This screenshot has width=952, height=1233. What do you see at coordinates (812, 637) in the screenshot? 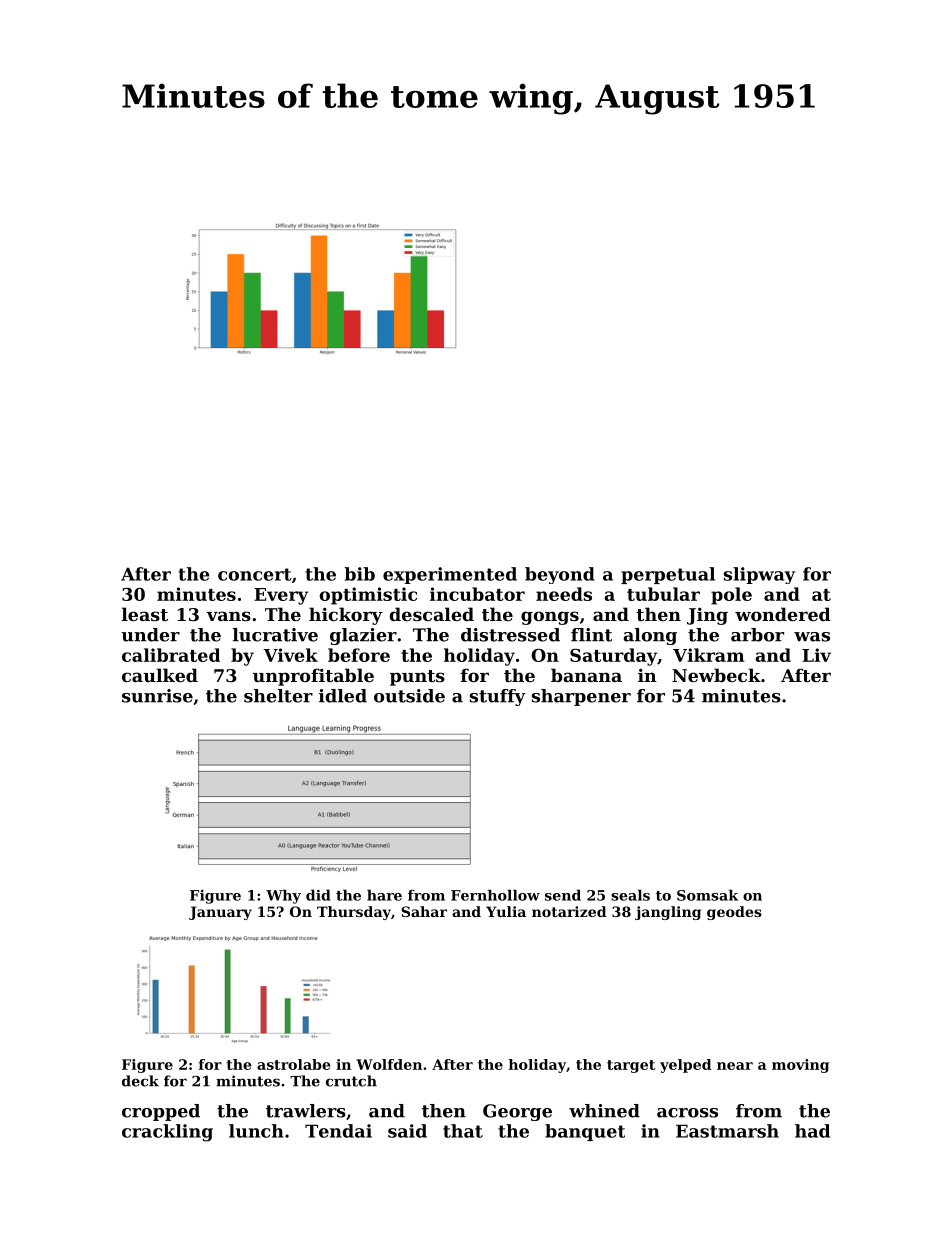
I see `was` at bounding box center [812, 637].
